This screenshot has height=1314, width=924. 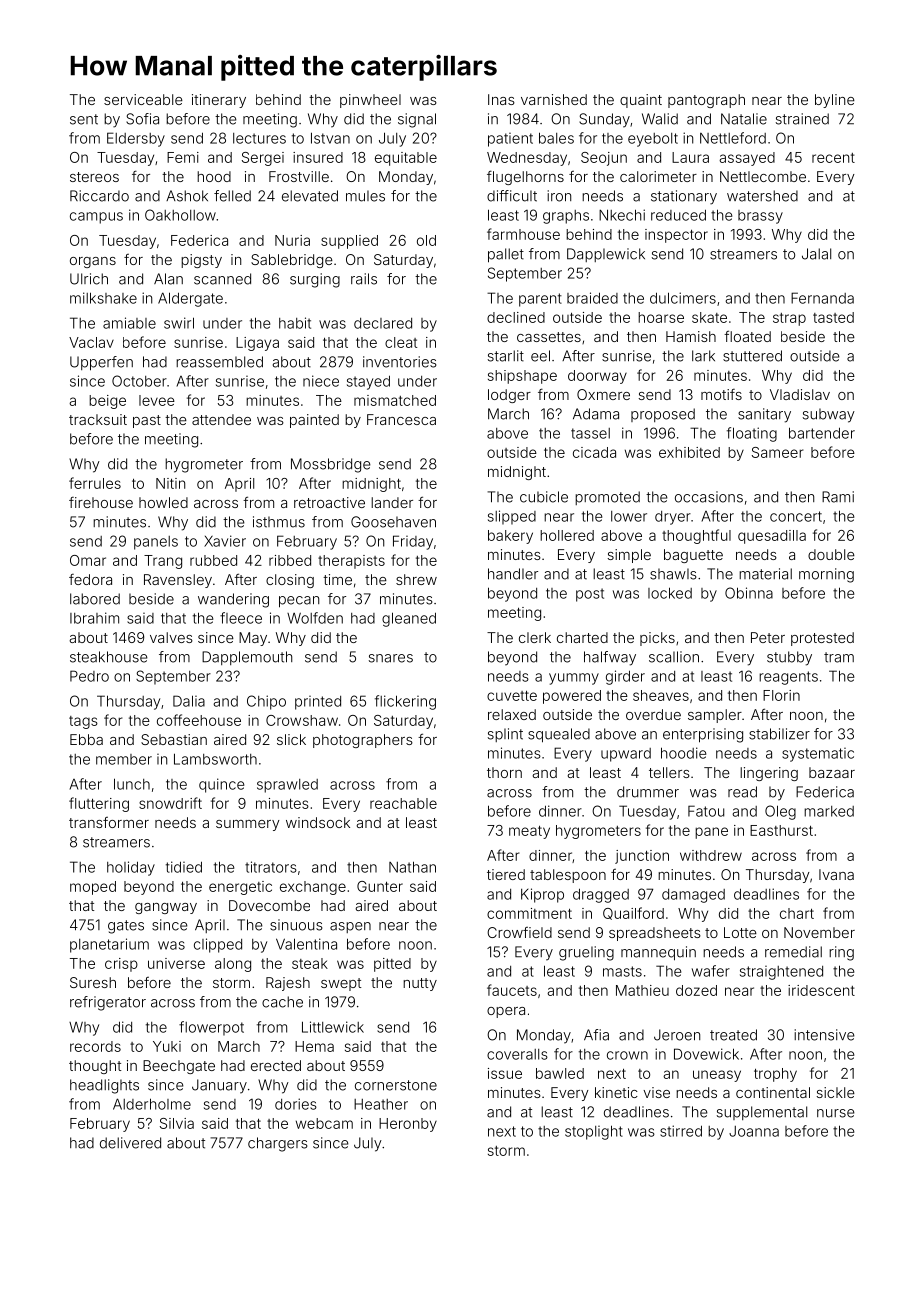 What do you see at coordinates (130, 1143) in the screenshot?
I see `delivered` at bounding box center [130, 1143].
